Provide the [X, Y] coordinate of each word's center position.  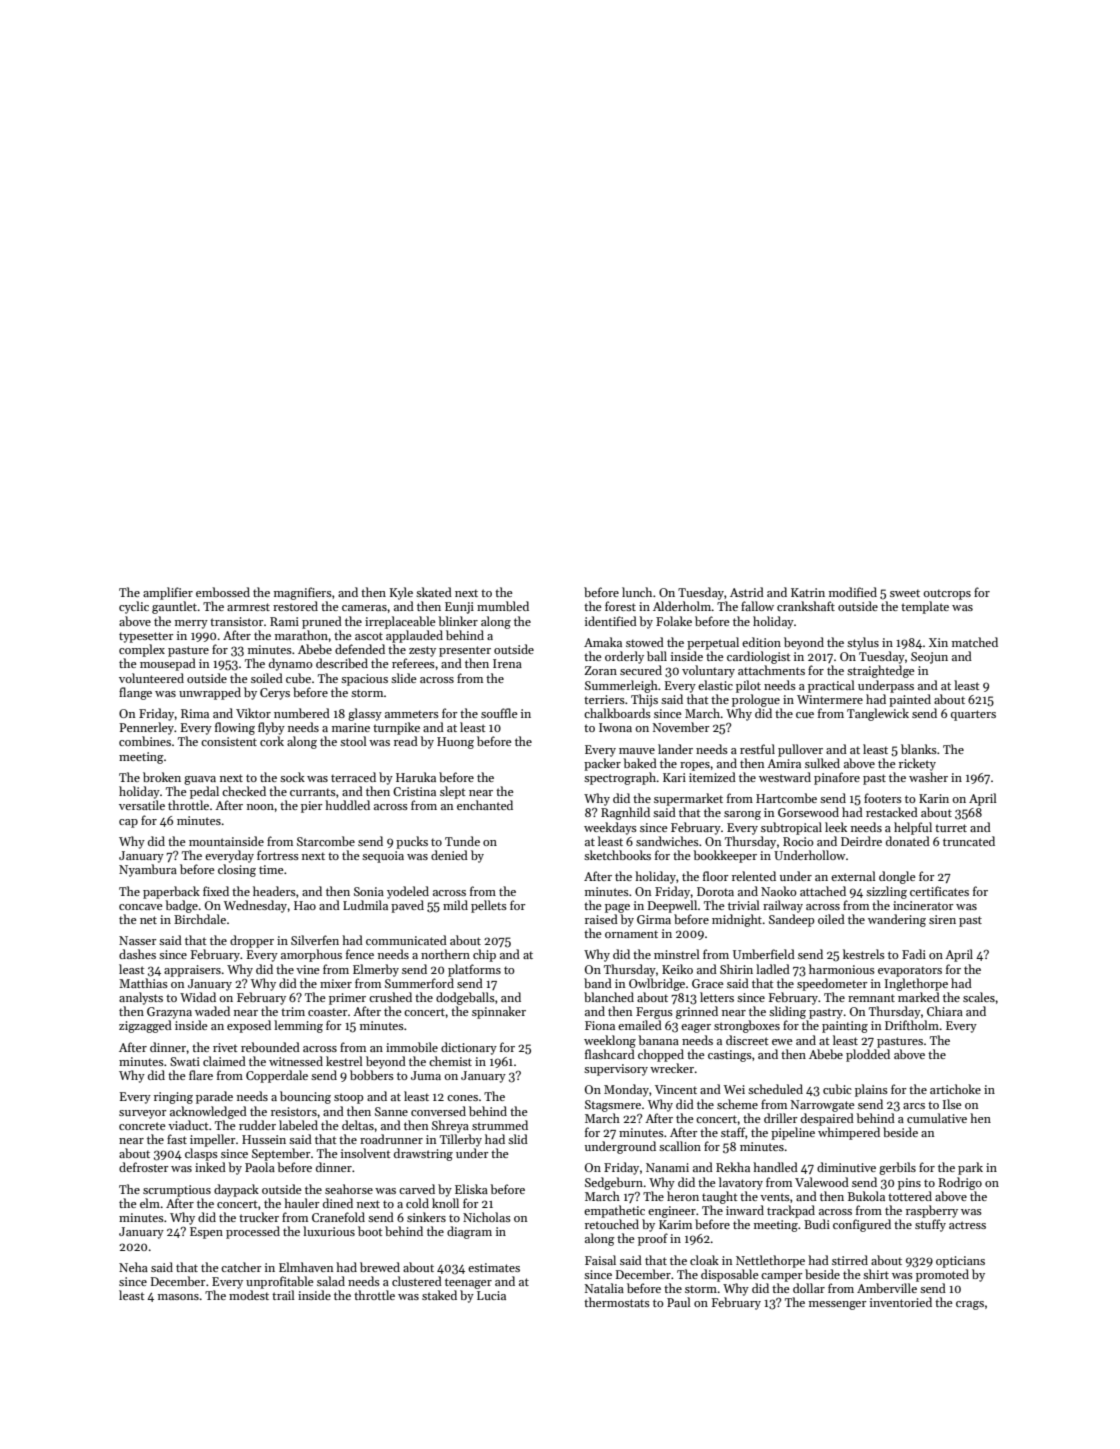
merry [191, 624]
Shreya [450, 1126]
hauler [302, 1203]
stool [353, 741]
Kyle [401, 593]
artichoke [955, 1089]
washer [928, 777]
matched [975, 642]
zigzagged [145, 1026]
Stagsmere [613, 1106]
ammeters [412, 714]
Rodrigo [960, 1183]
